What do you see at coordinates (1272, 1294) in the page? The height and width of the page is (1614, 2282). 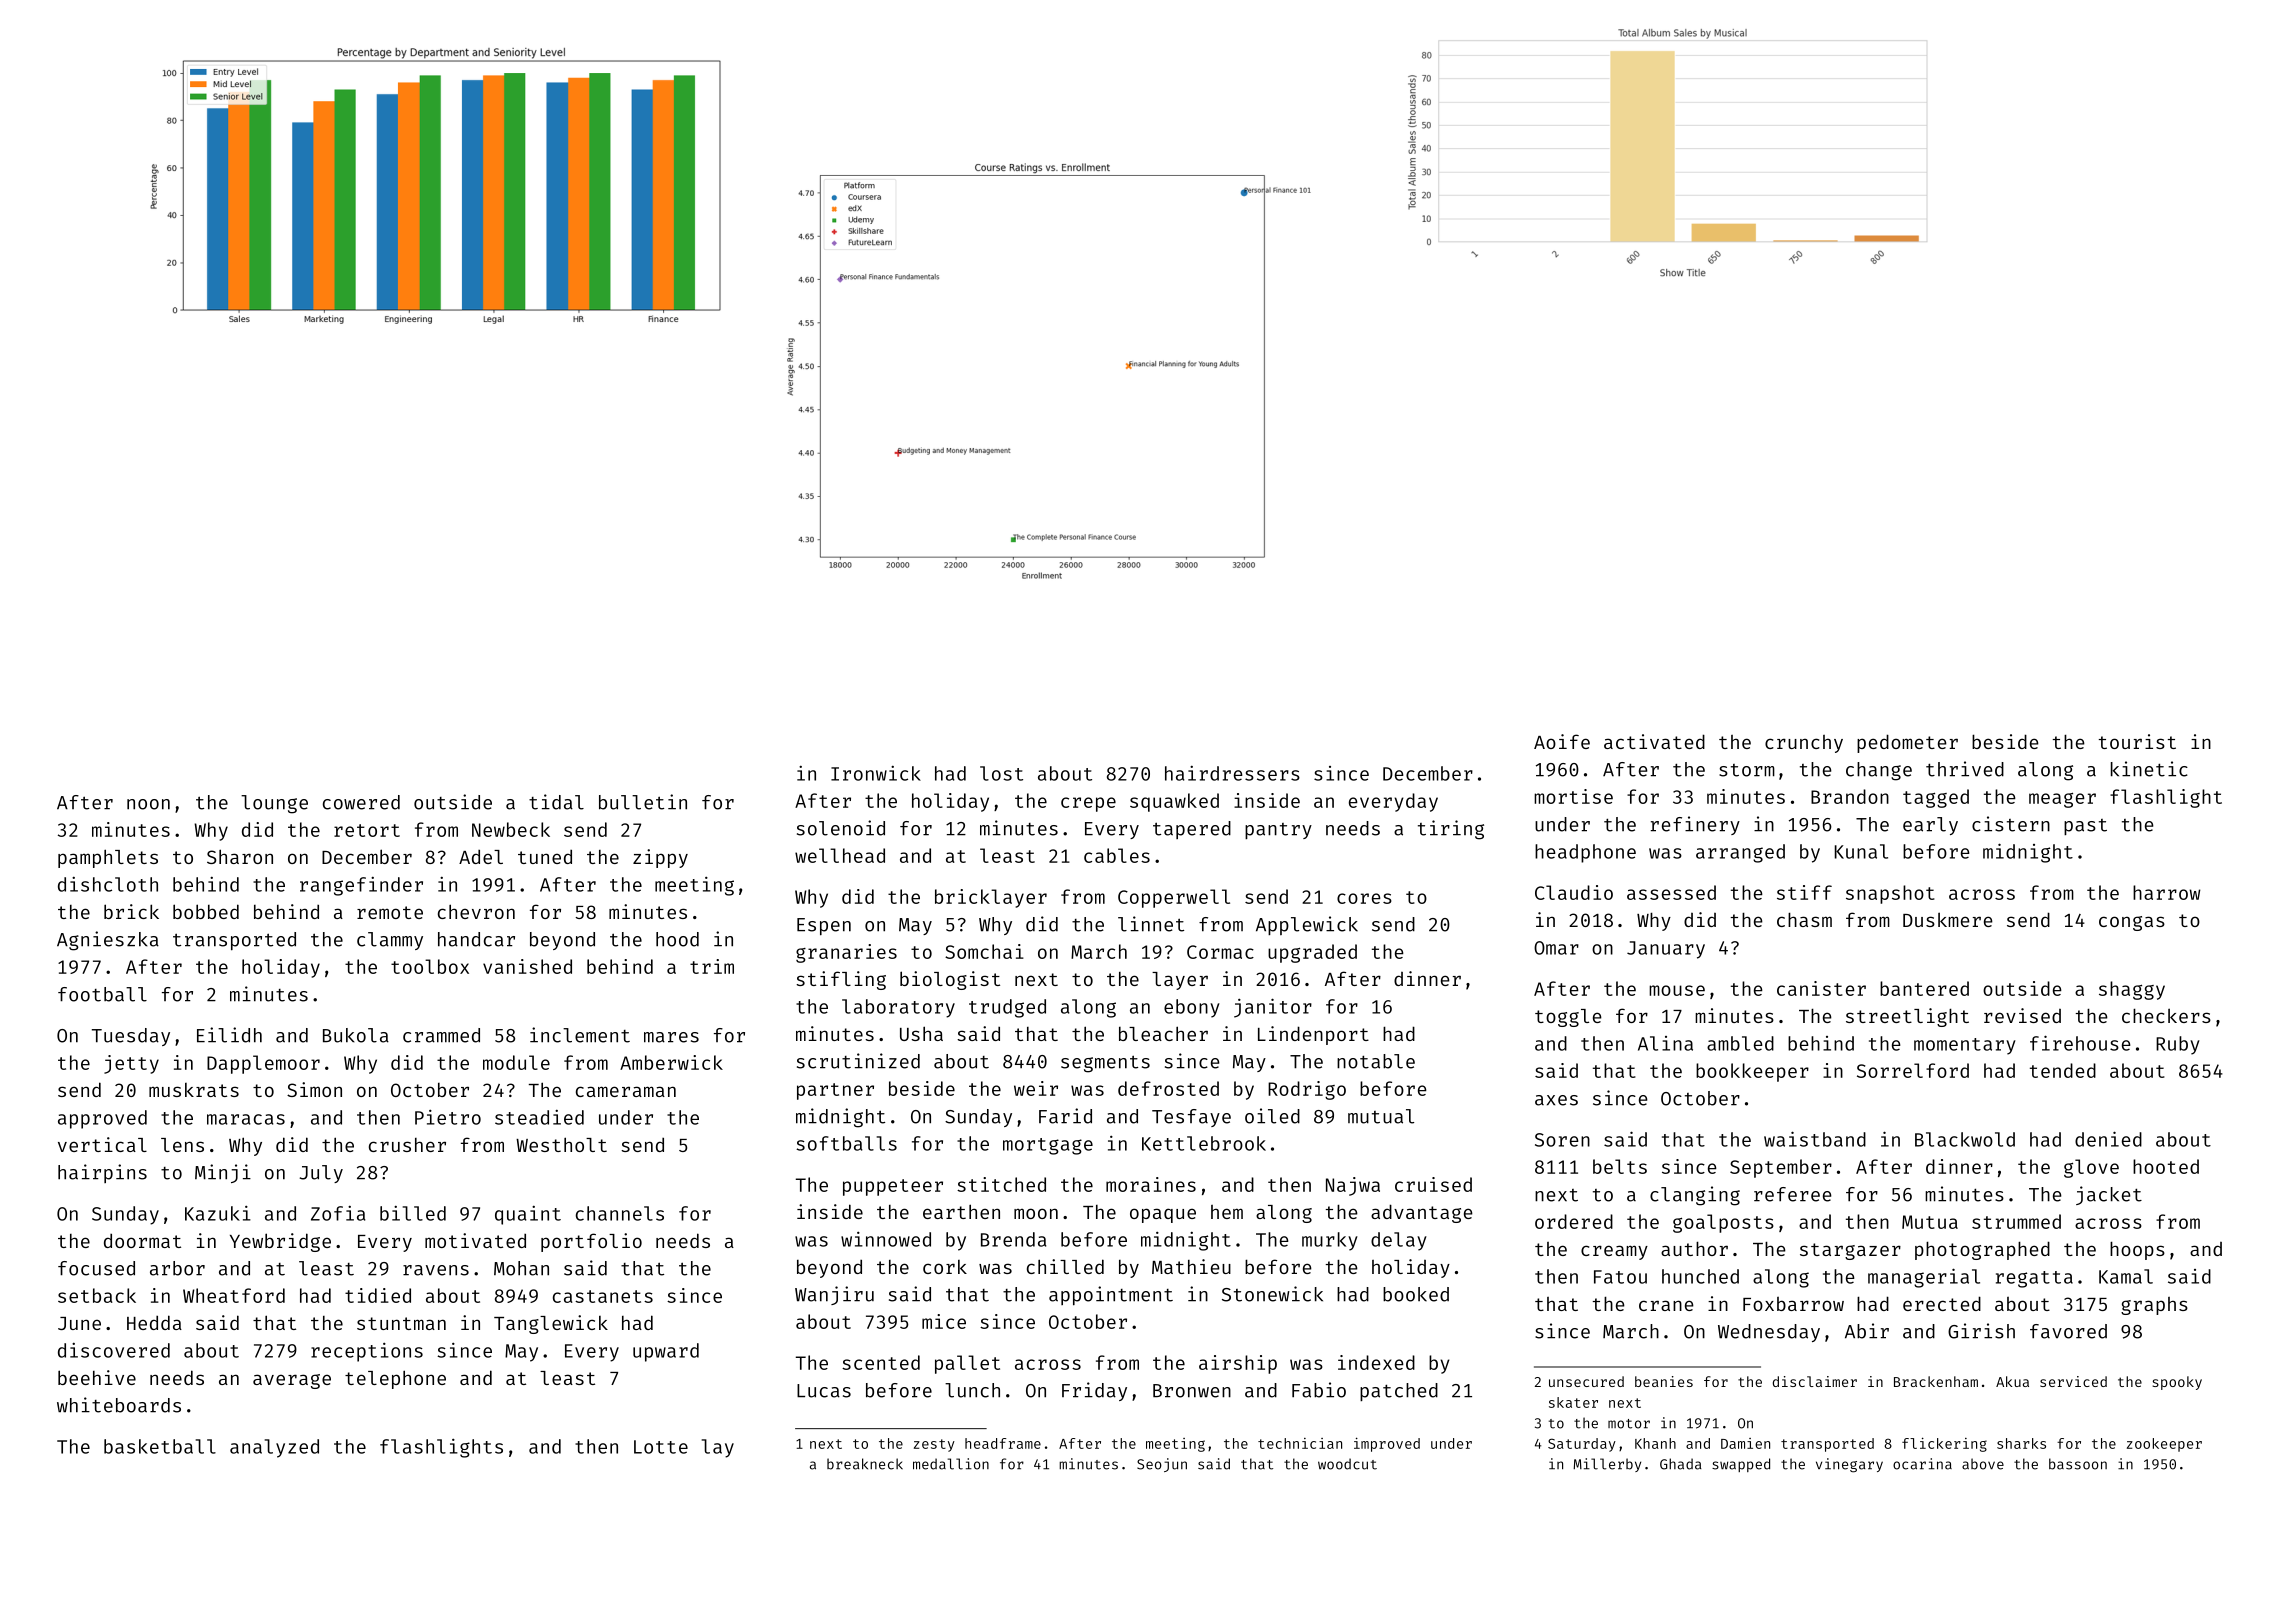 I see `Stonewick` at bounding box center [1272, 1294].
